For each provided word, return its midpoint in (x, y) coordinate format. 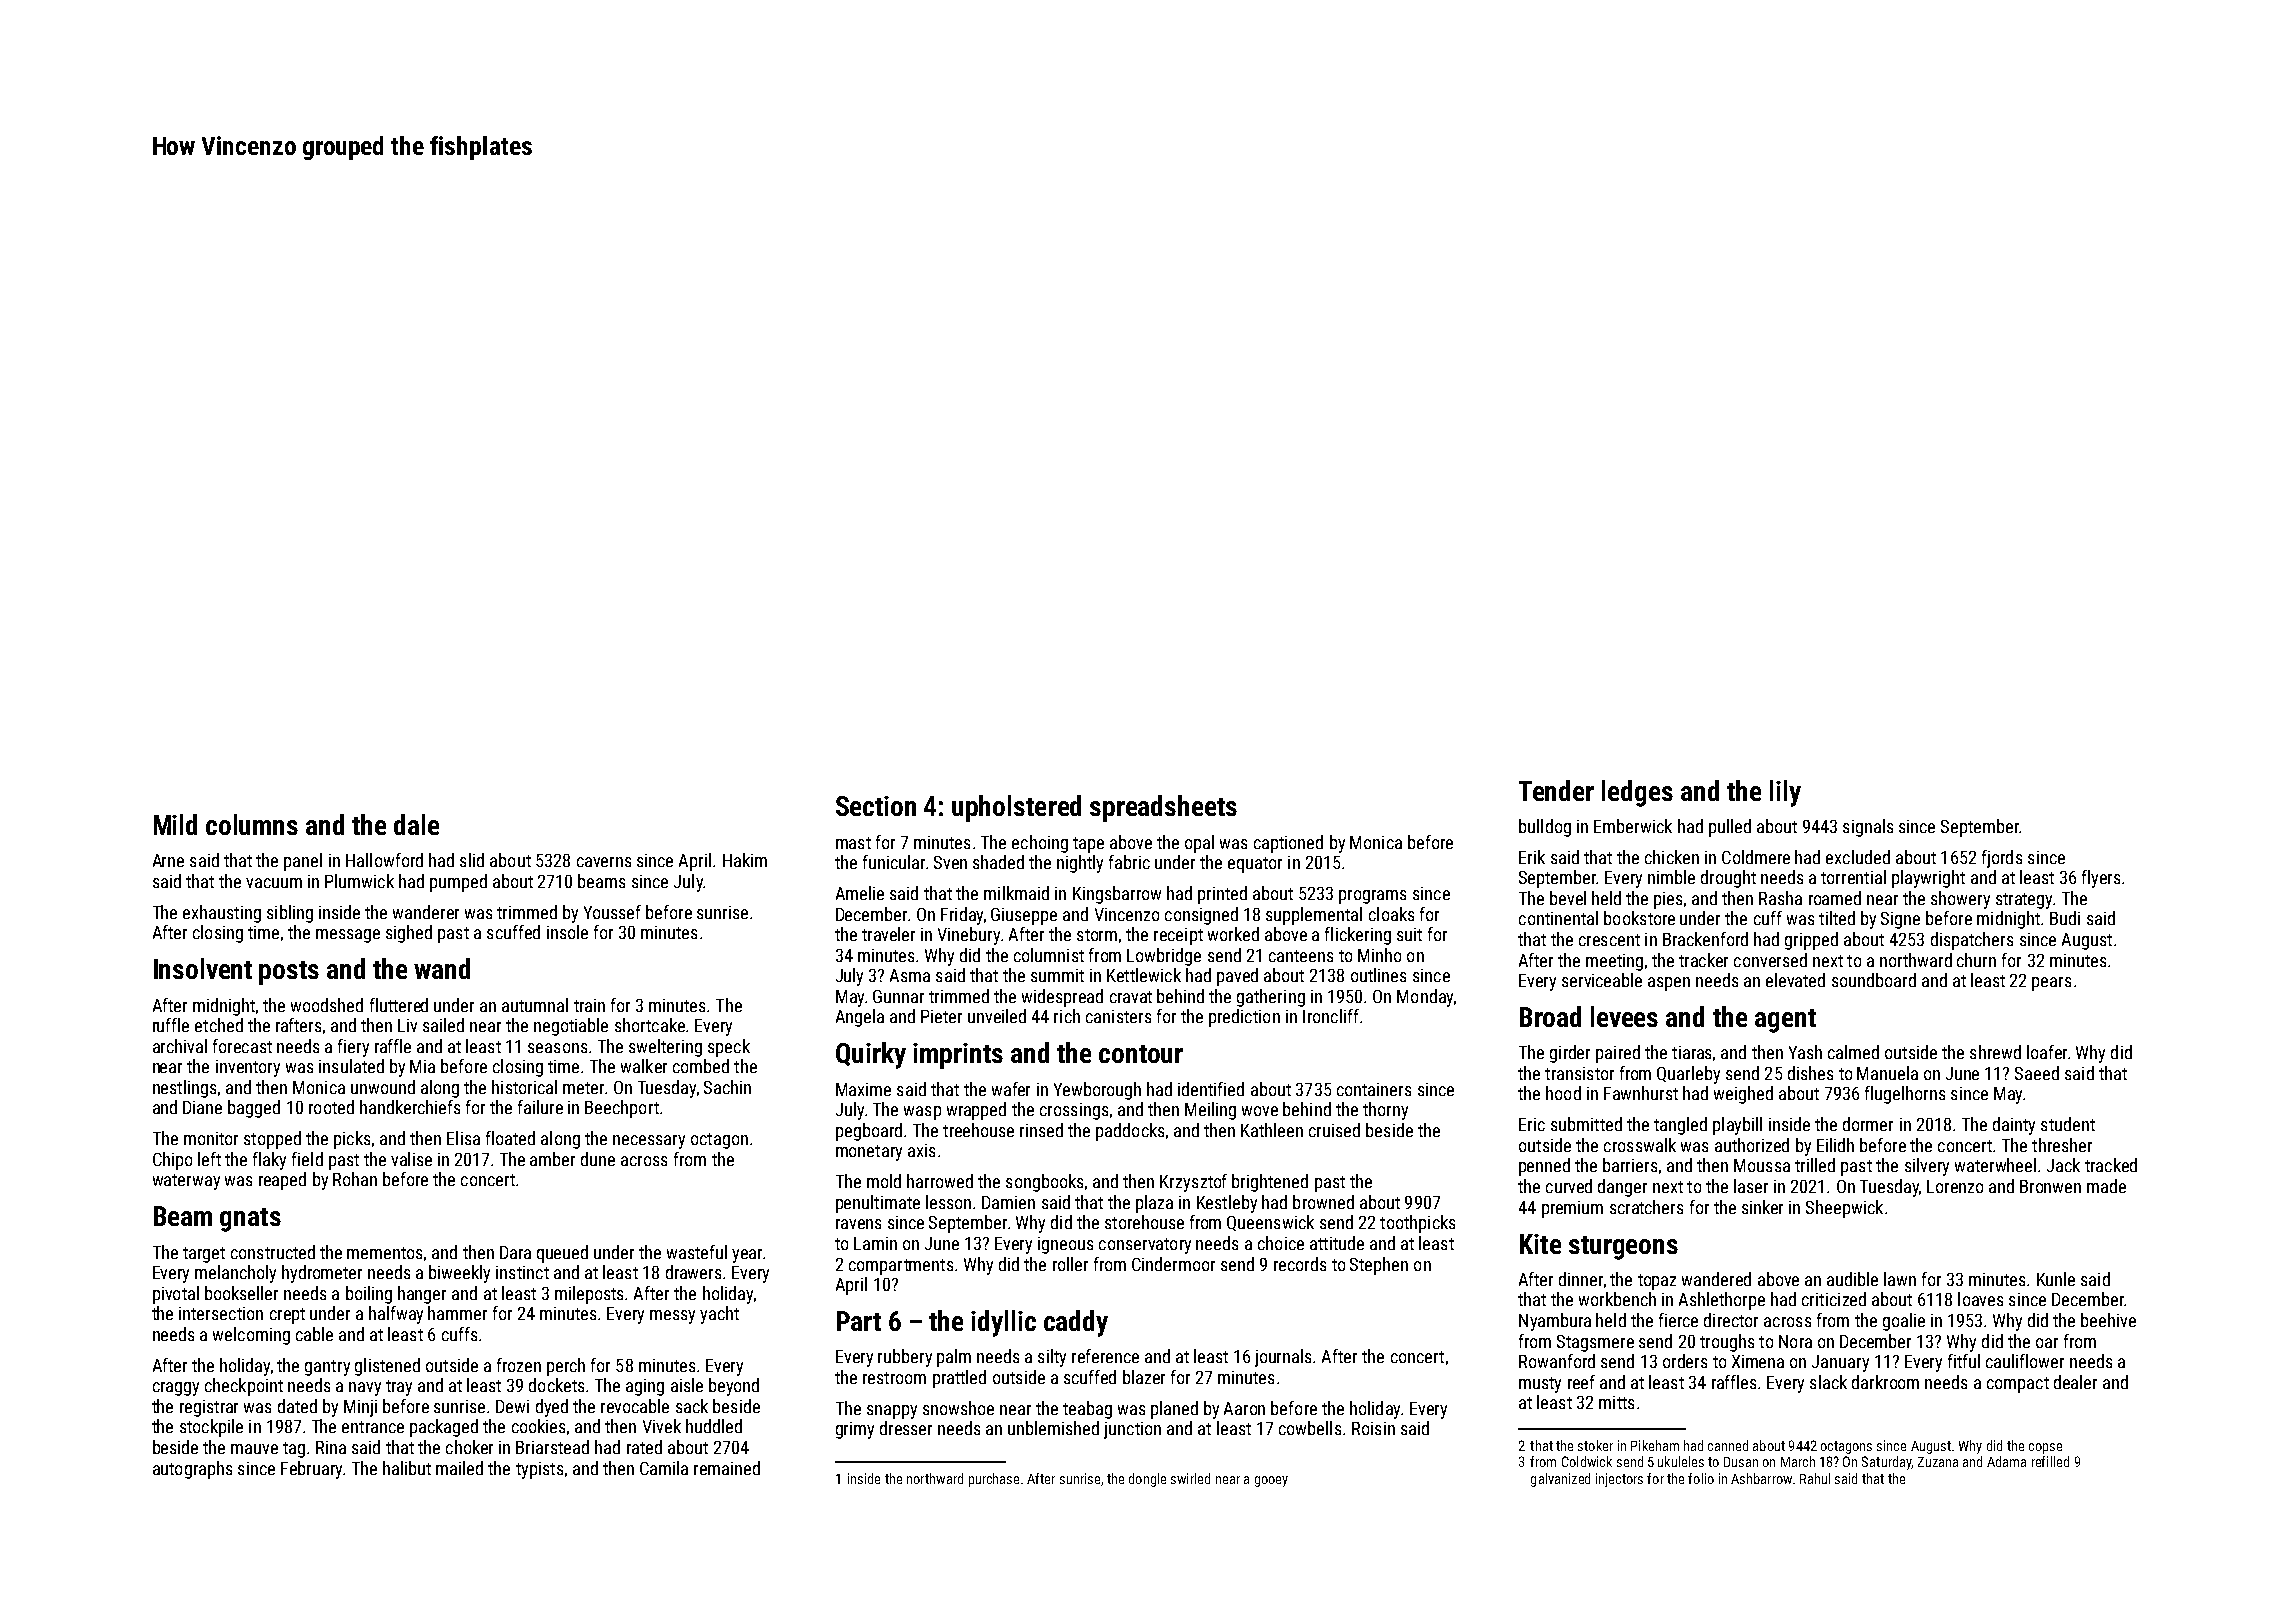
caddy (1076, 1323)
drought (1728, 879)
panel (303, 862)
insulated (351, 1066)
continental (1558, 918)
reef (1581, 1382)
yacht (719, 1315)
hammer (457, 1313)
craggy (176, 1389)
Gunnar (898, 996)
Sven (950, 862)
